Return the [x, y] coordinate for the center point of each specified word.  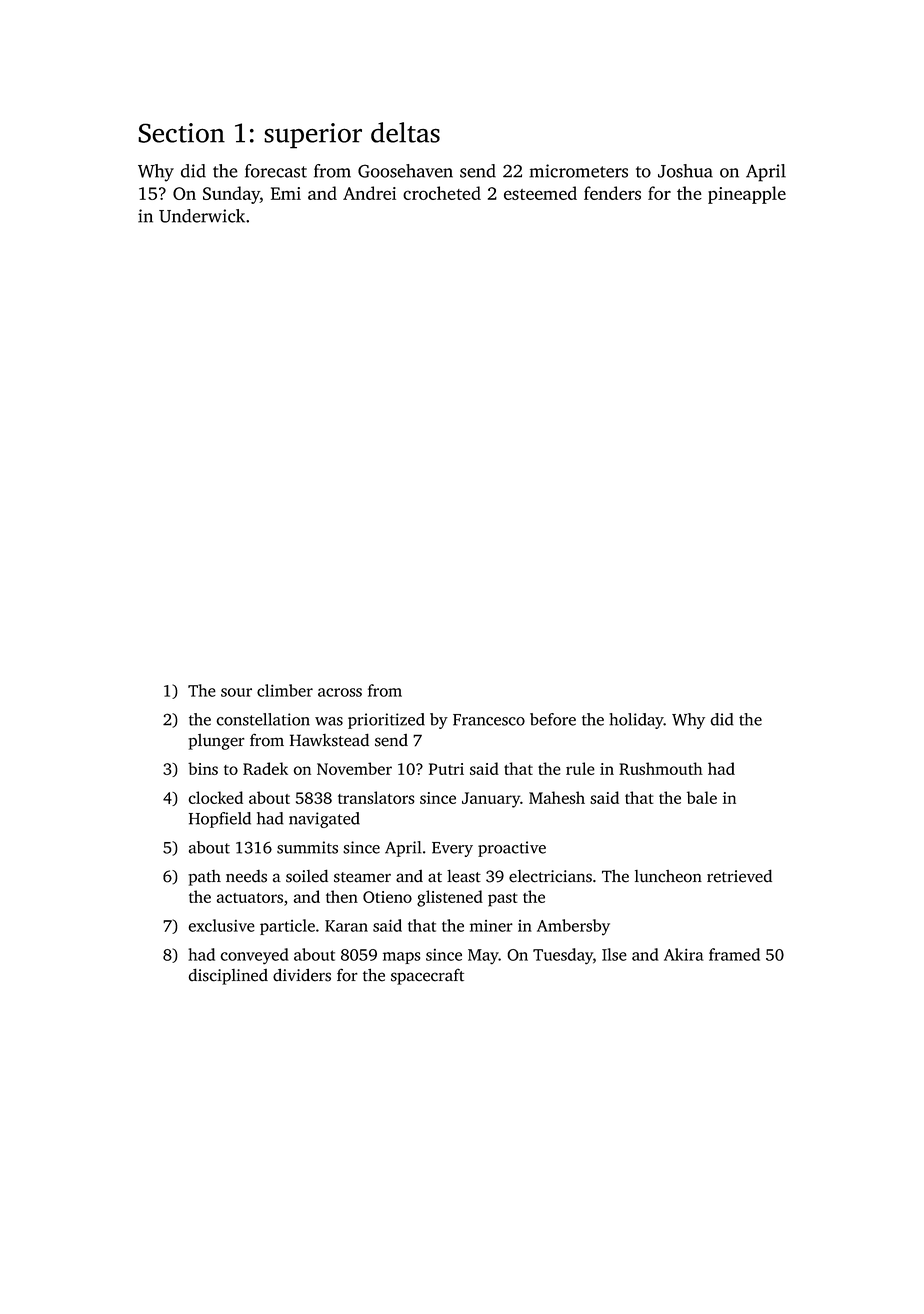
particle [287, 927]
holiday [636, 721]
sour [236, 692]
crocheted [442, 193]
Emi [286, 193]
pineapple [747, 195]
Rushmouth [661, 768]
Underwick [202, 216]
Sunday [231, 195]
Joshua [685, 171]
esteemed [540, 193]
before [553, 719]
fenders [612, 193]
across [340, 692]
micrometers [578, 171]
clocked [216, 797]
